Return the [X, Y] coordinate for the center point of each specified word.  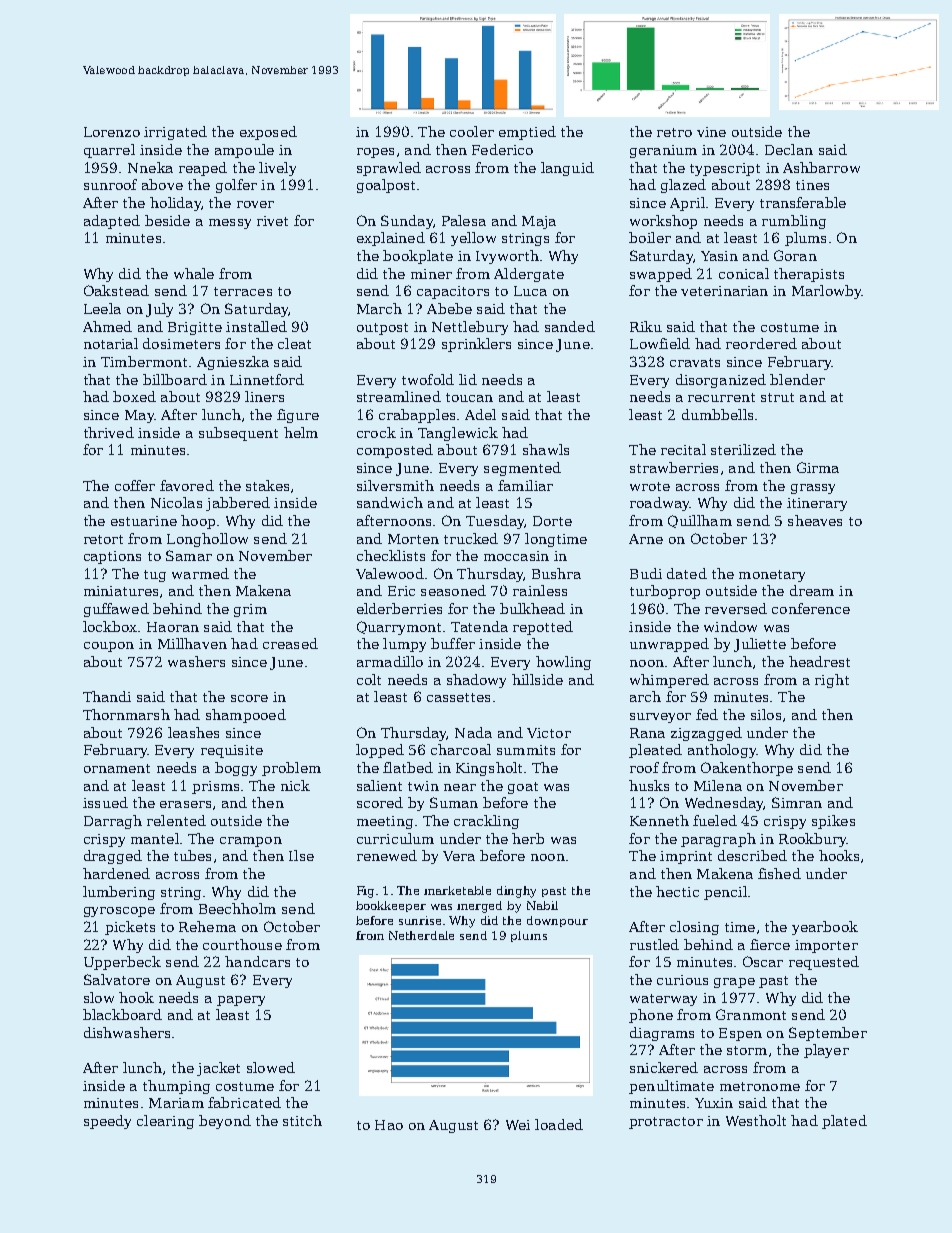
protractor [666, 1123]
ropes [375, 153]
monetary [772, 576]
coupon [109, 647]
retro [674, 132]
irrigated [175, 133]
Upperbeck [122, 963]
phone [651, 1016]
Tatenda [479, 626]
